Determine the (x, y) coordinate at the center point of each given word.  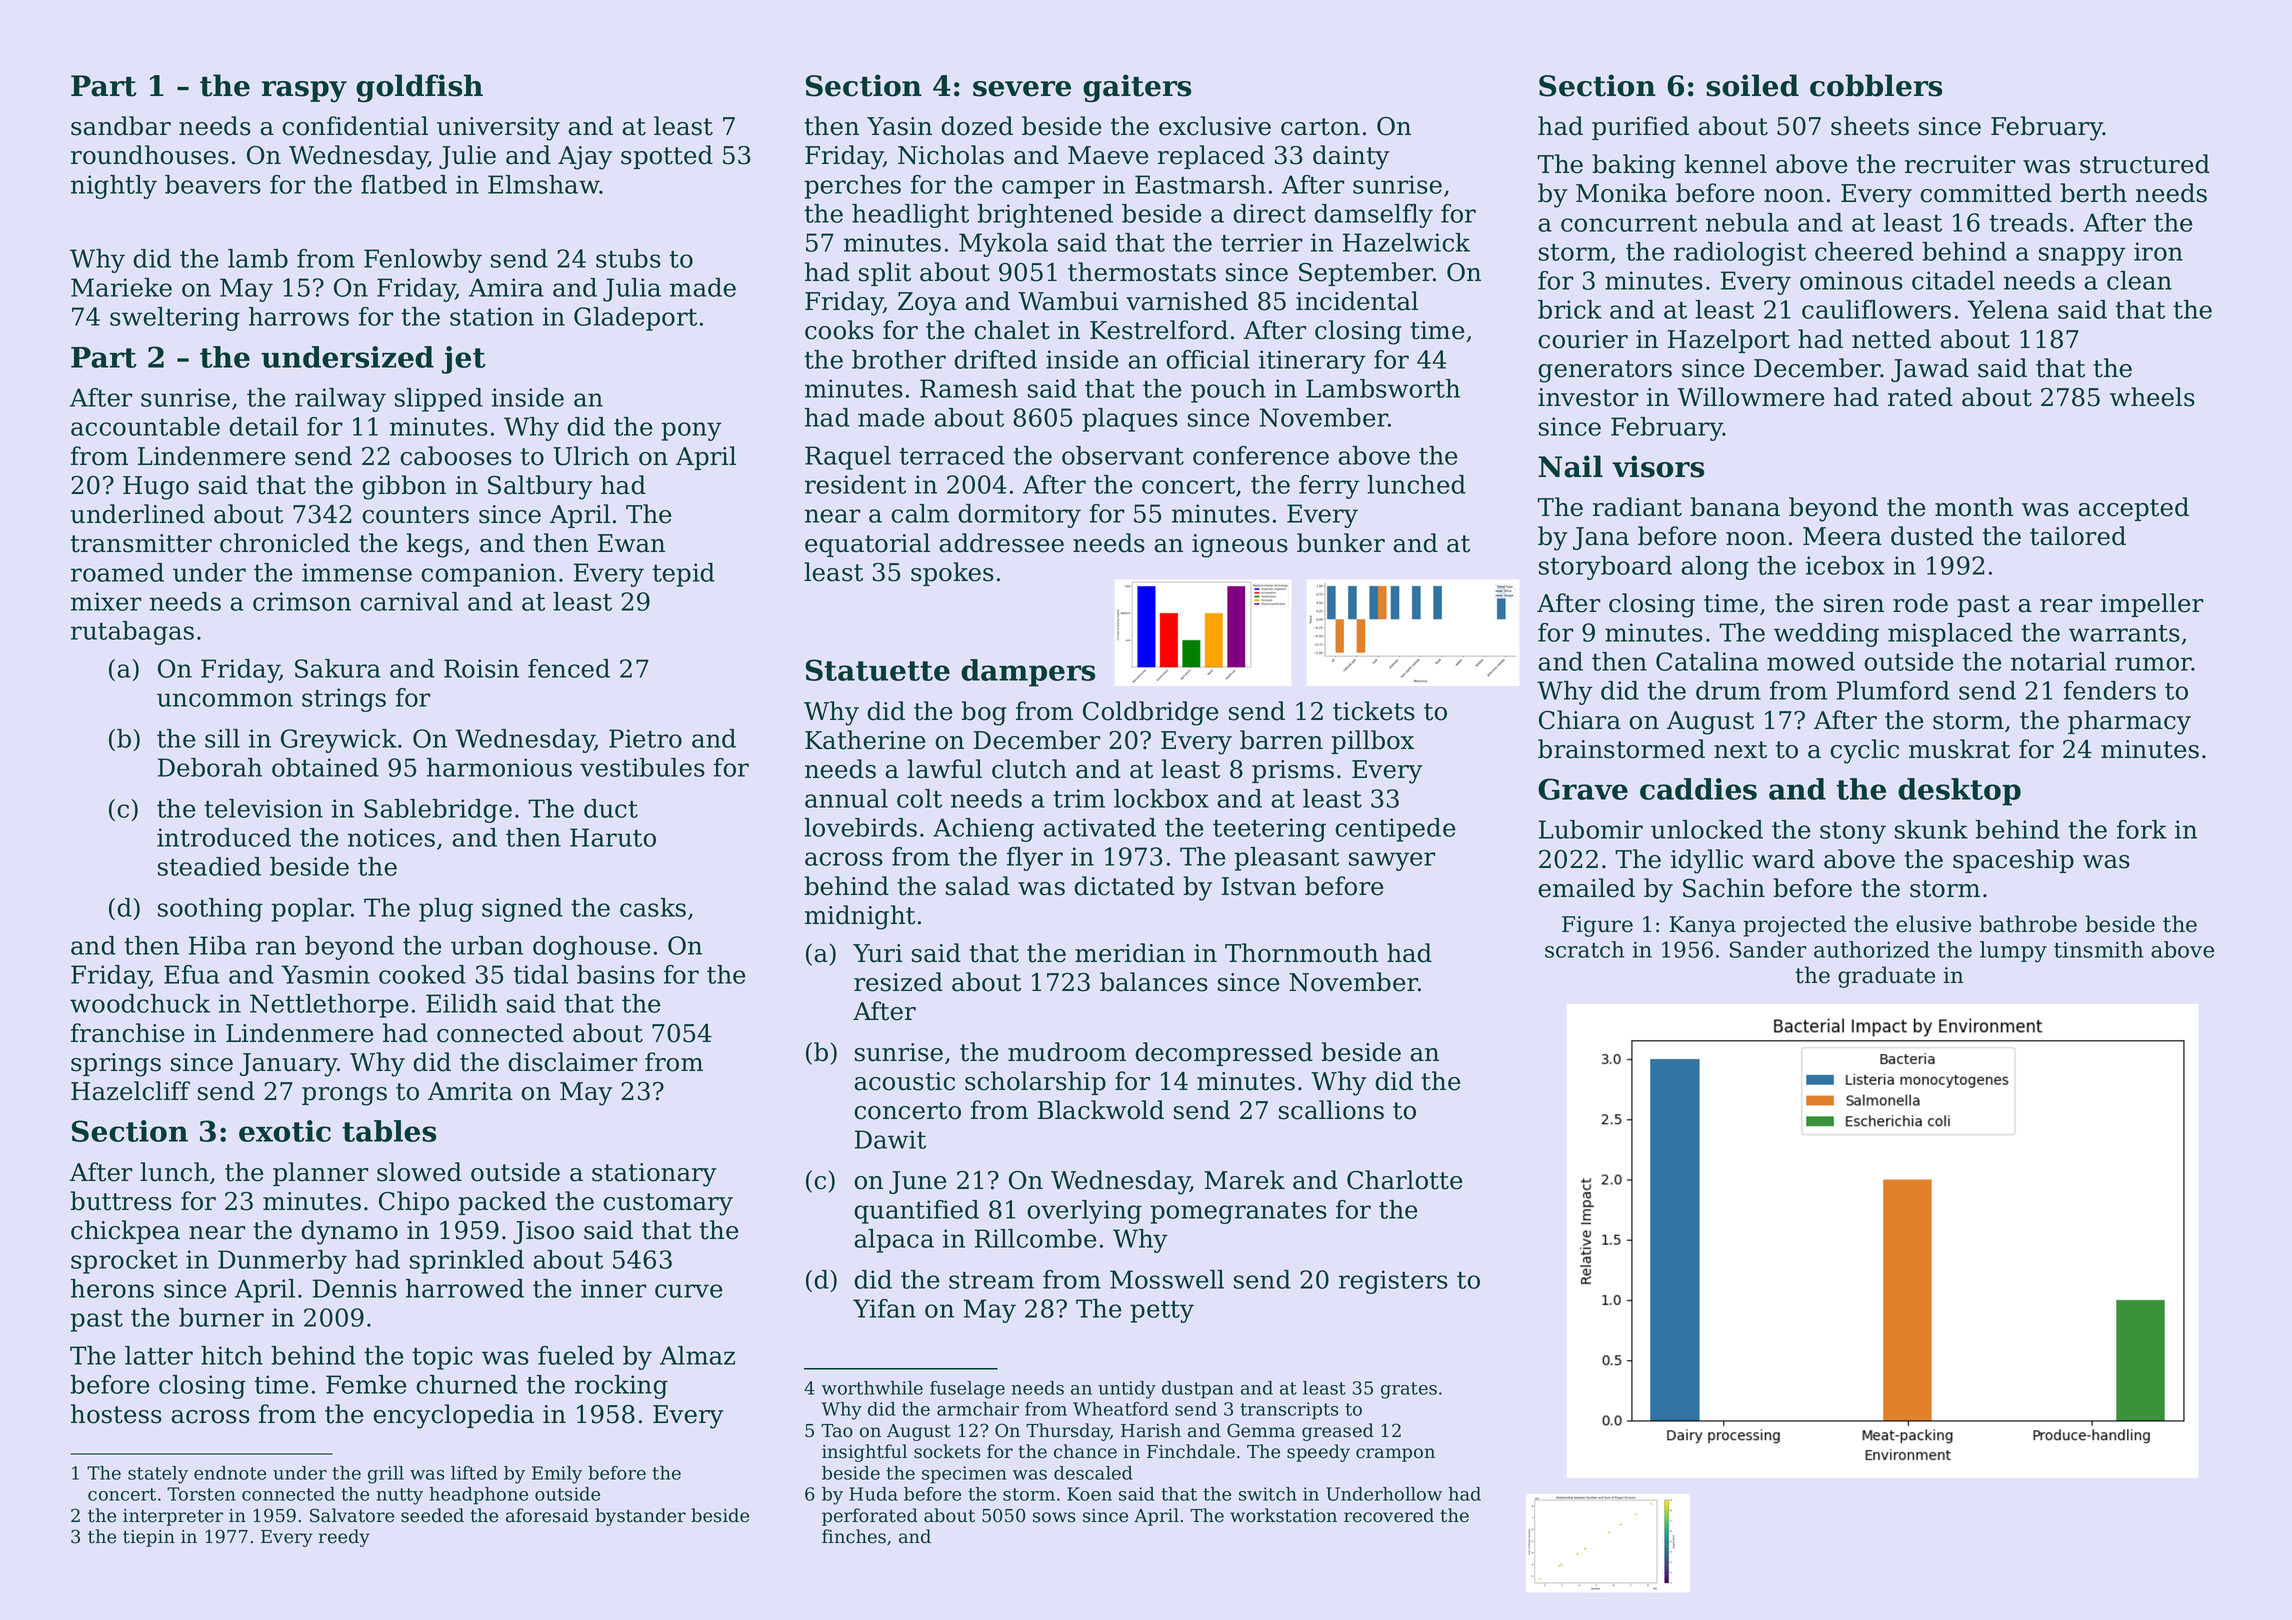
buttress (121, 1201)
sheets (1870, 126)
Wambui (1068, 301)
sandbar (121, 126)
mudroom (1067, 1052)
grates (1409, 1390)
